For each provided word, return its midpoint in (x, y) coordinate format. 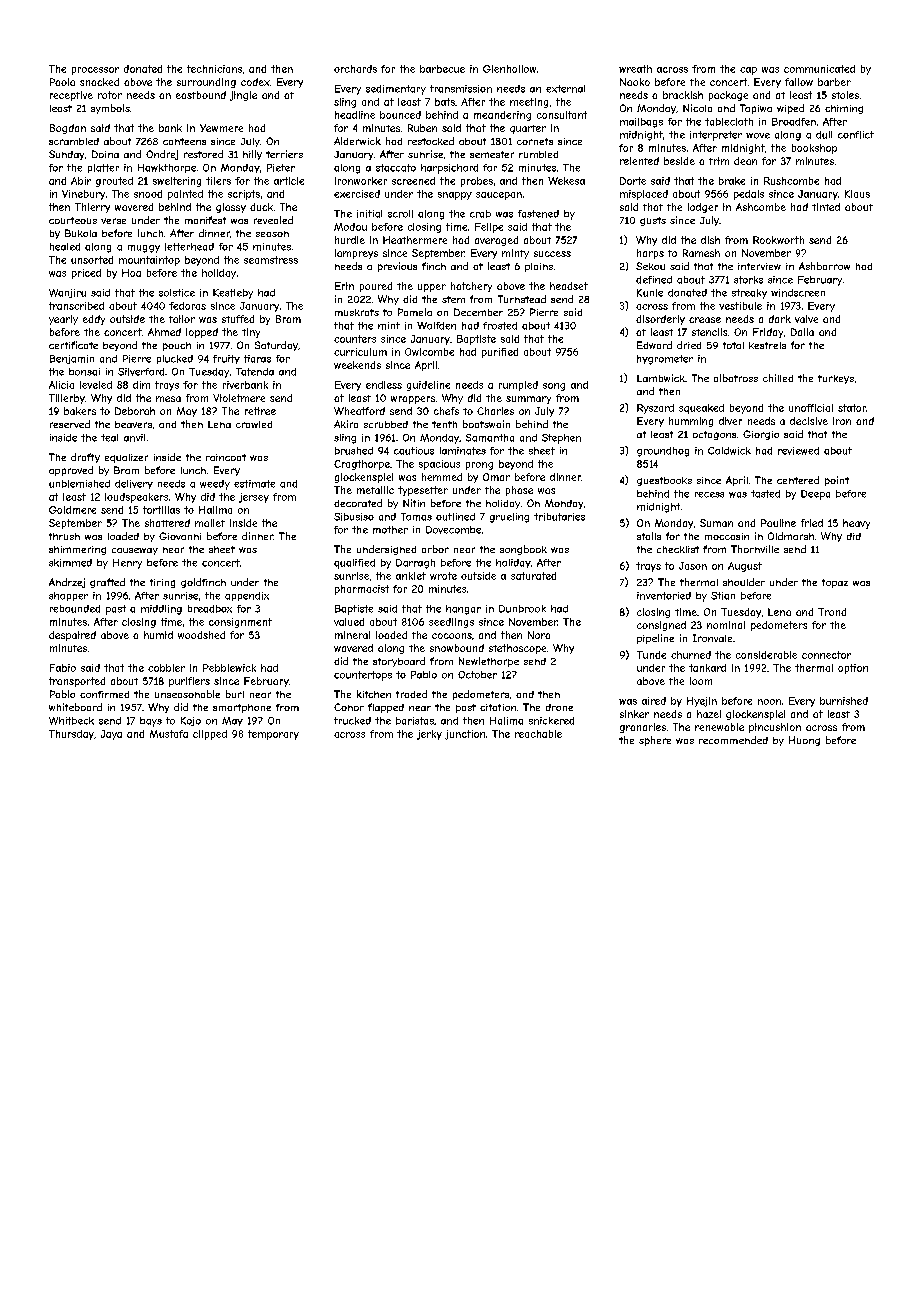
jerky (429, 735)
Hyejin (702, 702)
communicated (819, 69)
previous (397, 267)
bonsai (84, 372)
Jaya (111, 735)
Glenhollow (509, 69)
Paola (62, 82)
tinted (826, 207)
